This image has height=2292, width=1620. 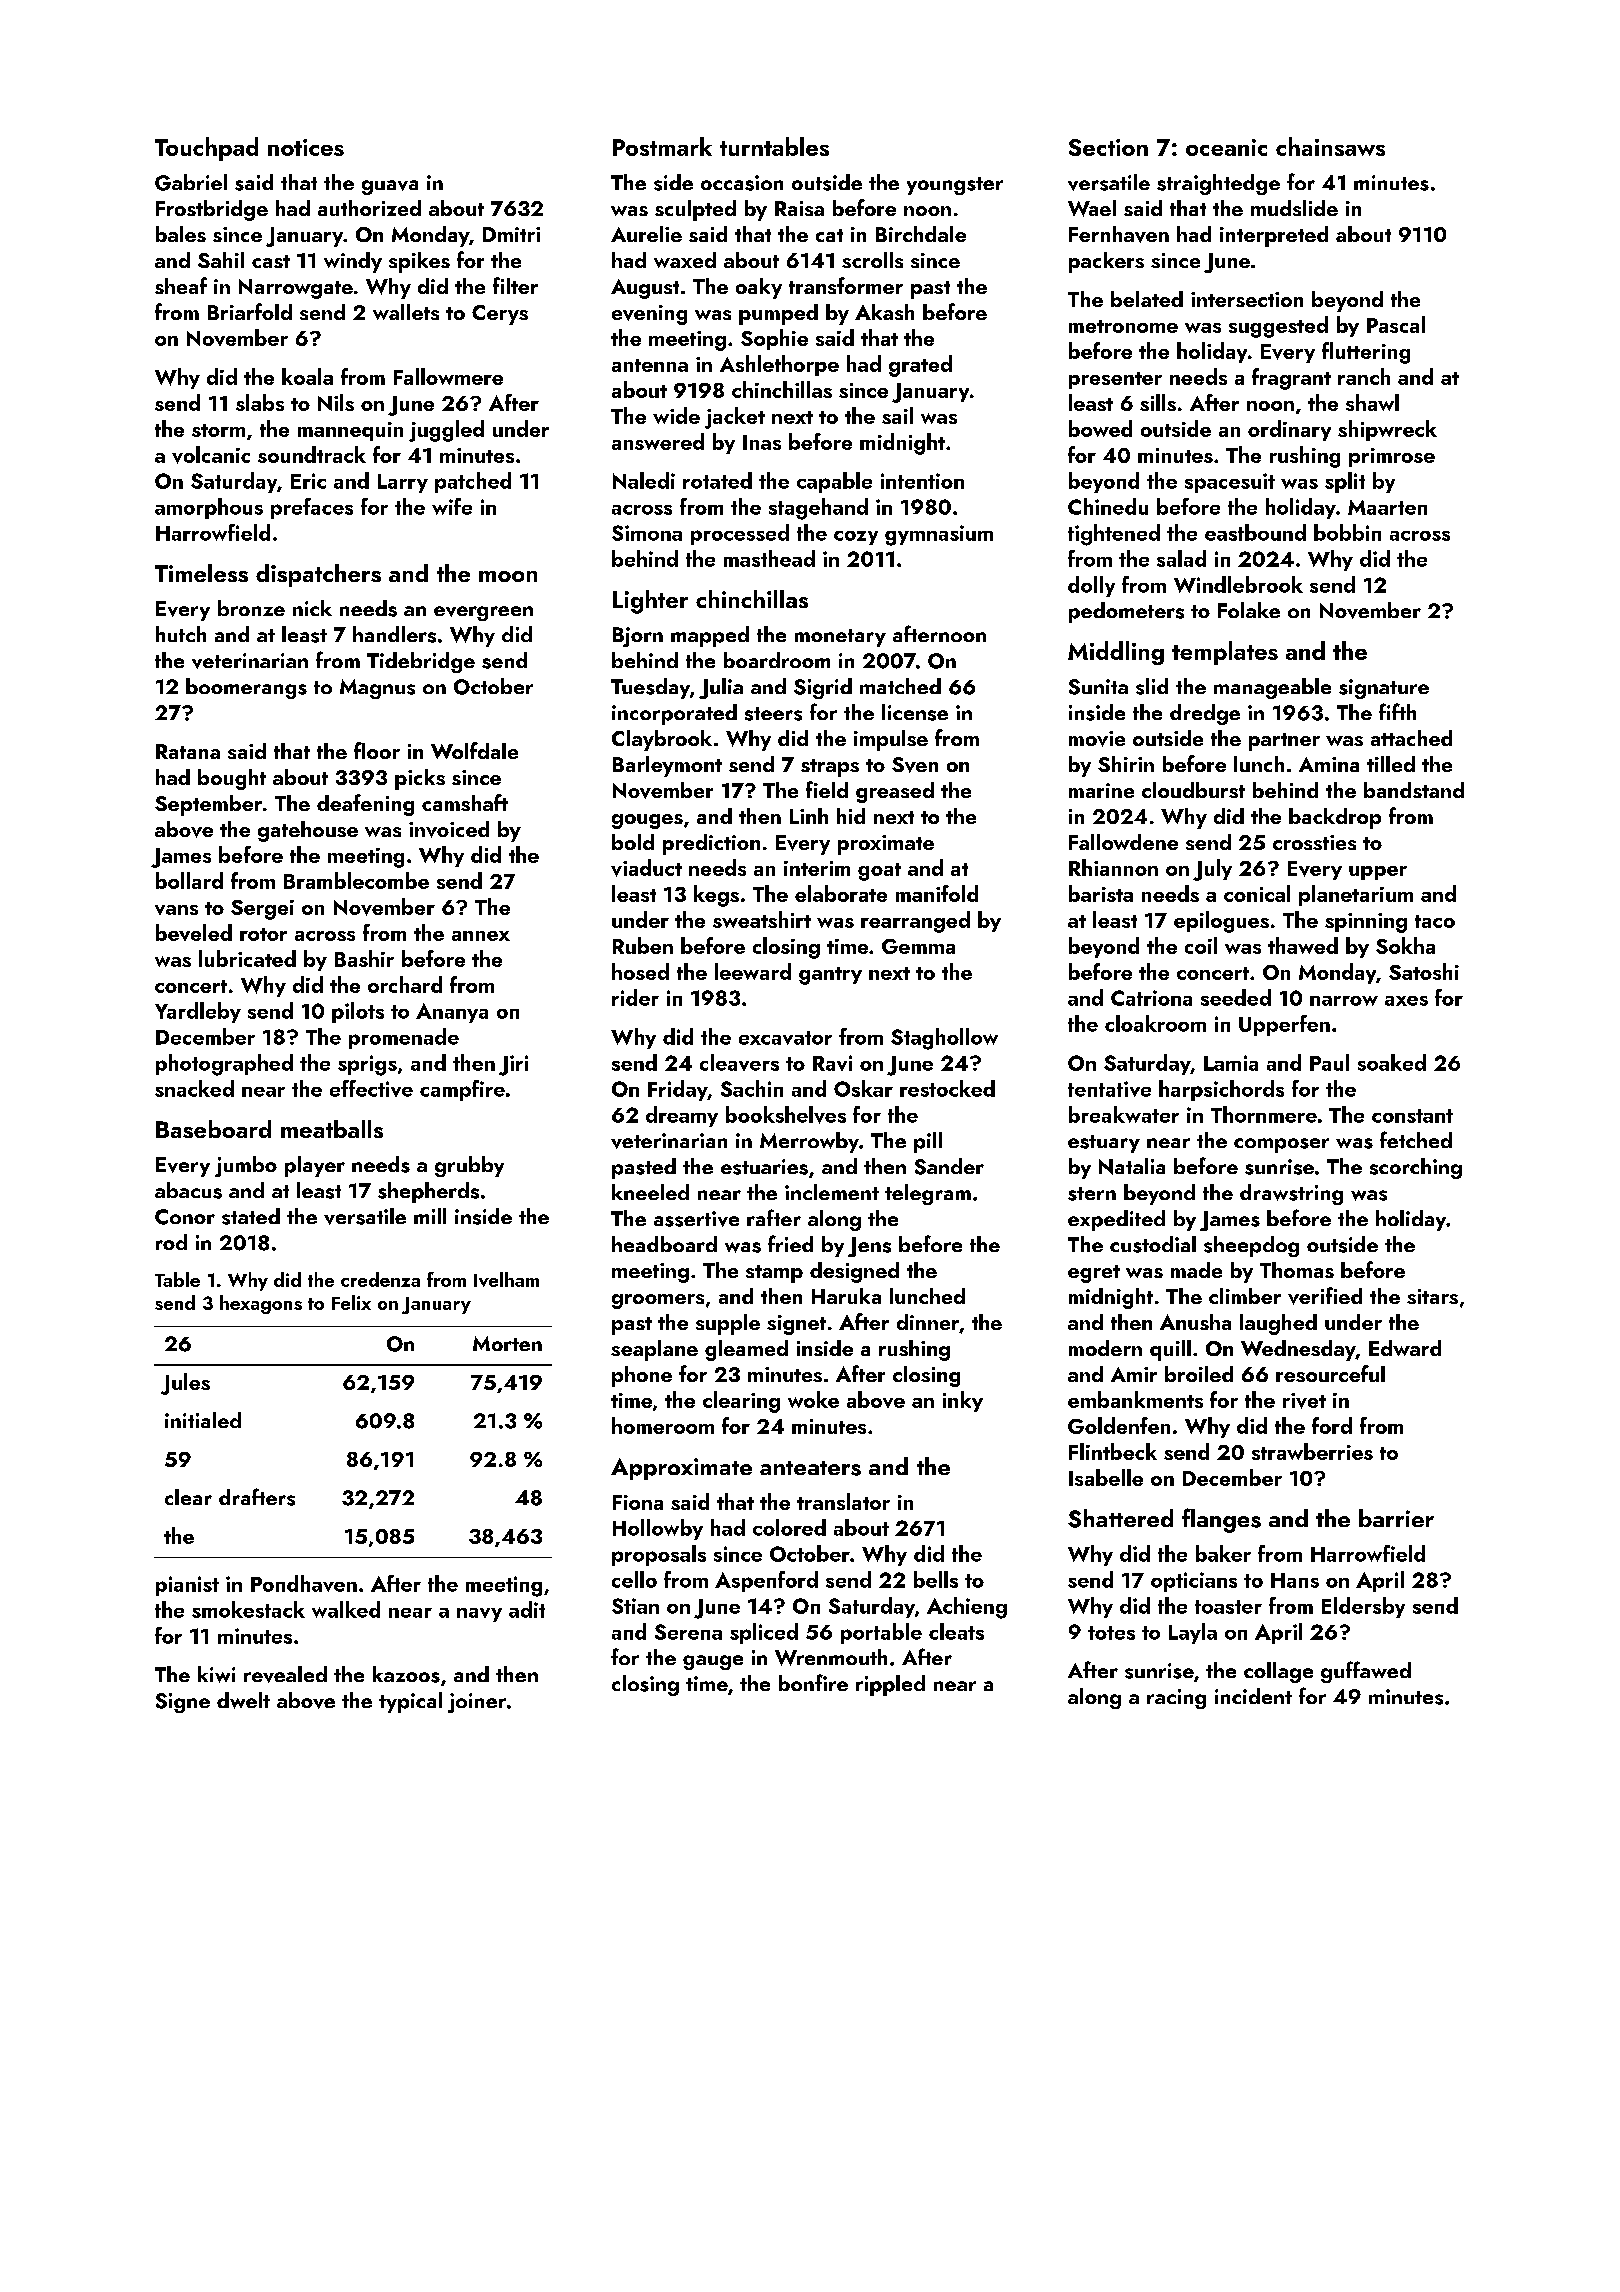 I want to click on Wolfdale, so click(x=474, y=750).
